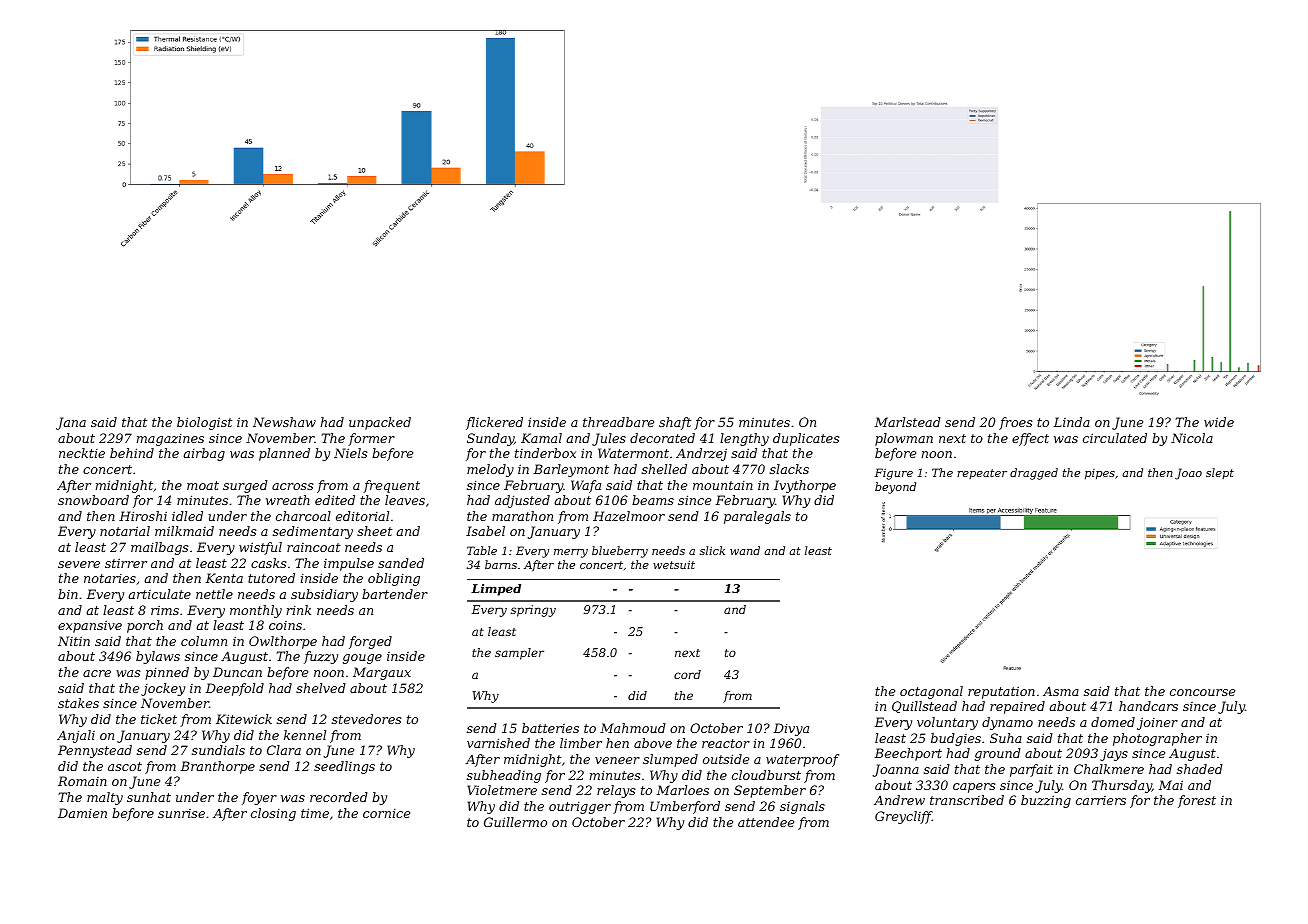 This page has height=924, width=1308. I want to click on Romain, so click(82, 781).
